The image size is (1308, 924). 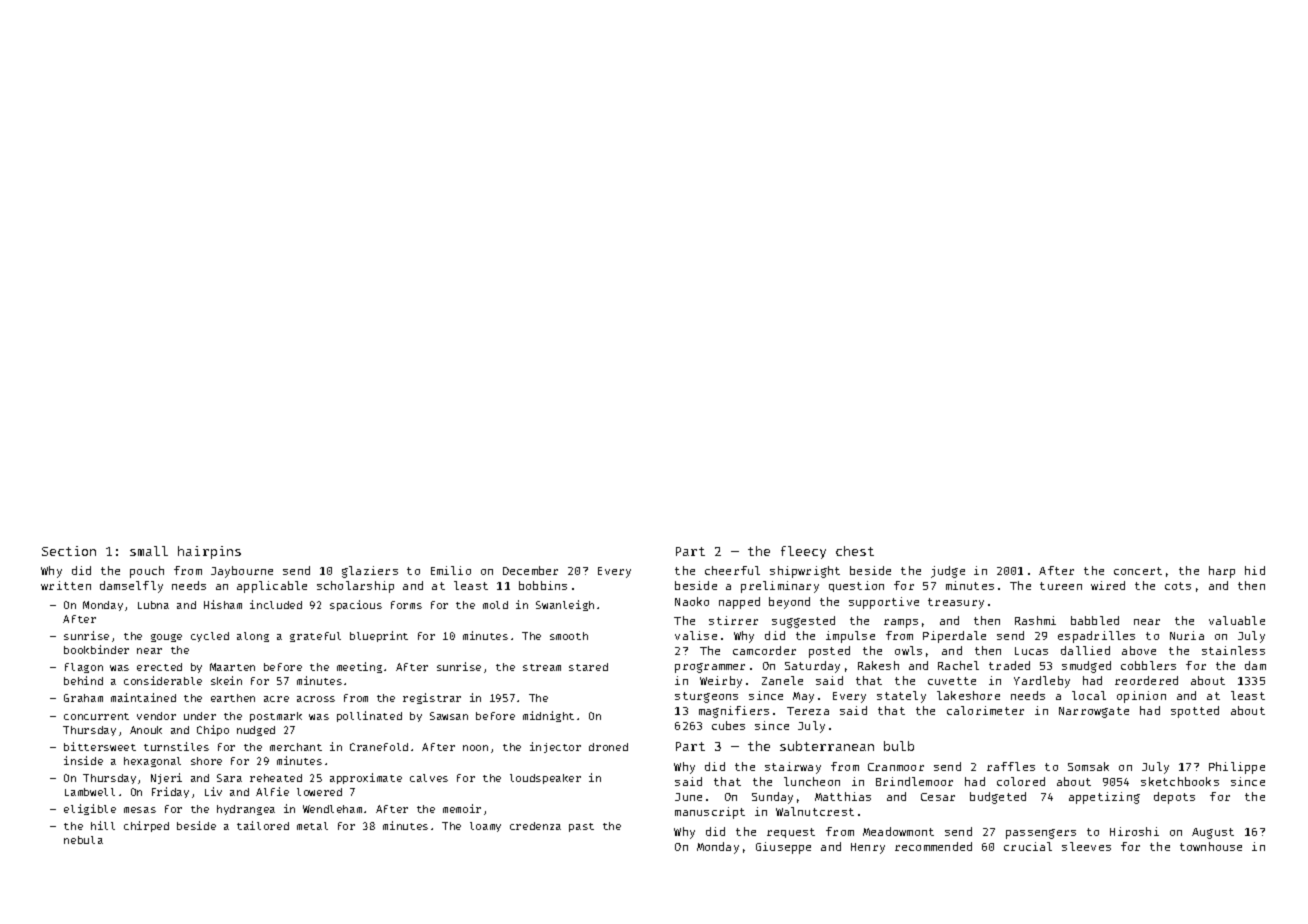 I want to click on cobblers, so click(x=1148, y=665).
